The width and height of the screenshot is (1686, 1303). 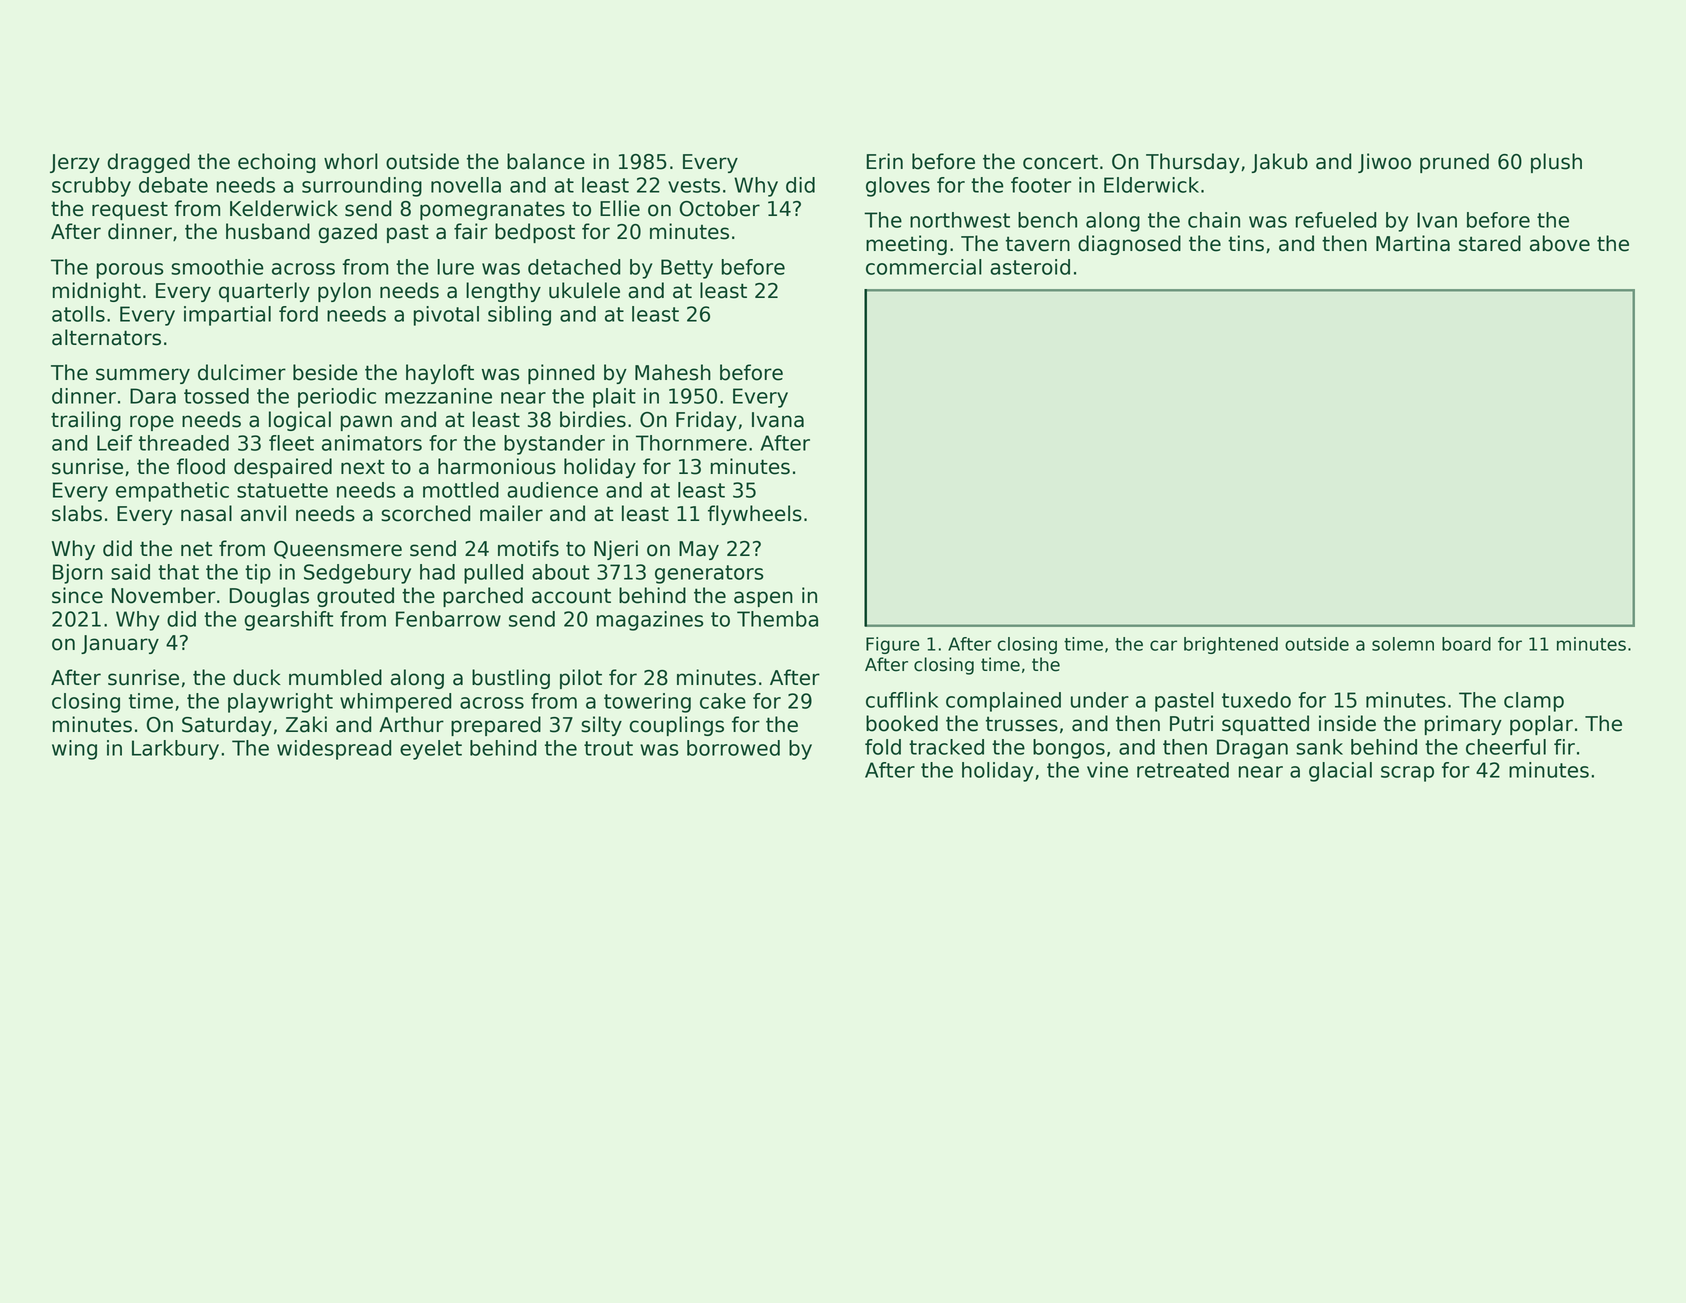 I want to click on scrap, so click(x=1407, y=774).
